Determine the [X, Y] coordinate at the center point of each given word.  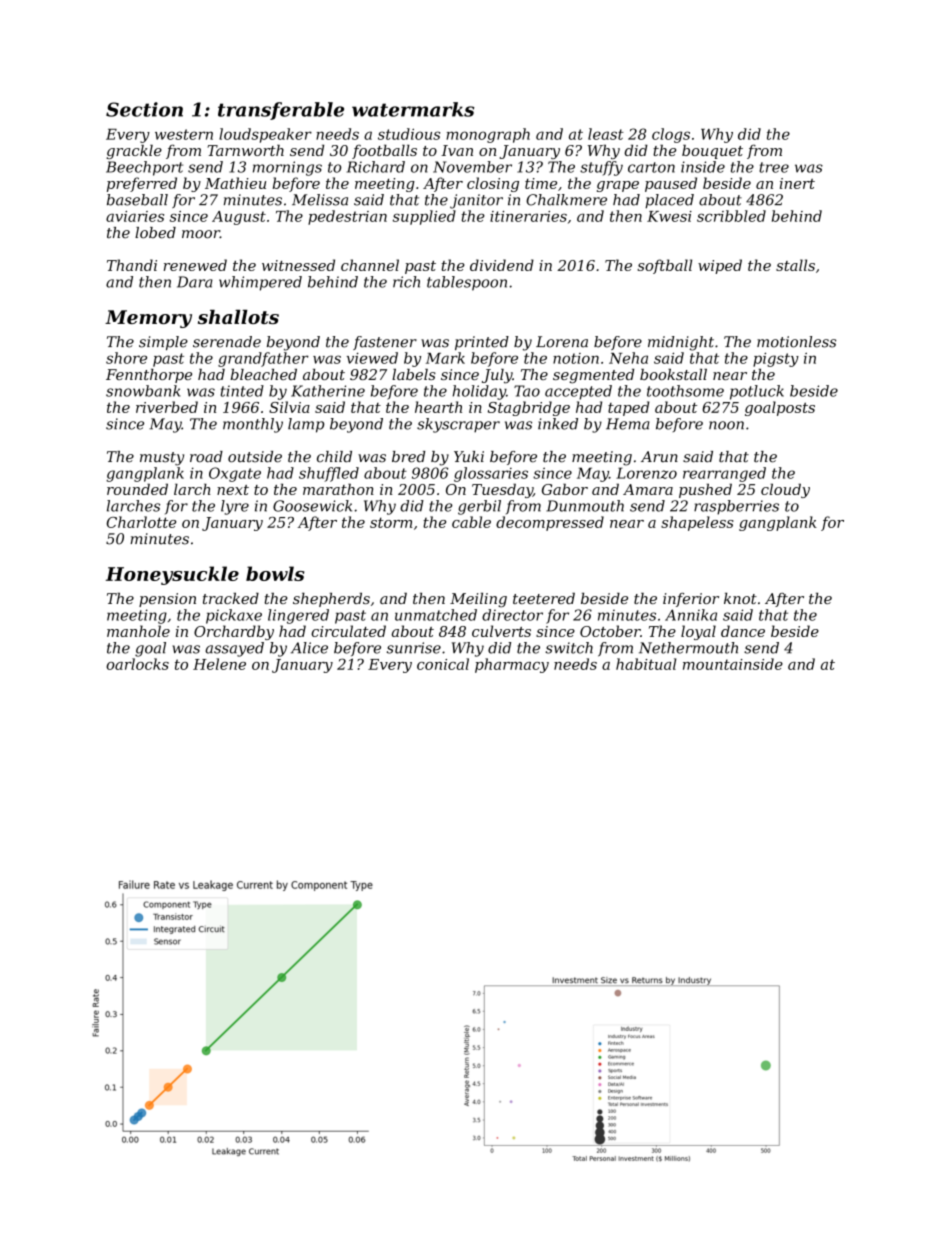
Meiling [478, 600]
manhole [138, 631]
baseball [137, 200]
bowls [275, 573]
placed [669, 201]
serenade [227, 342]
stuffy [601, 168]
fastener [385, 343]
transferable [281, 111]
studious [409, 134]
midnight [681, 343]
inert [797, 183]
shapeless [697, 523]
